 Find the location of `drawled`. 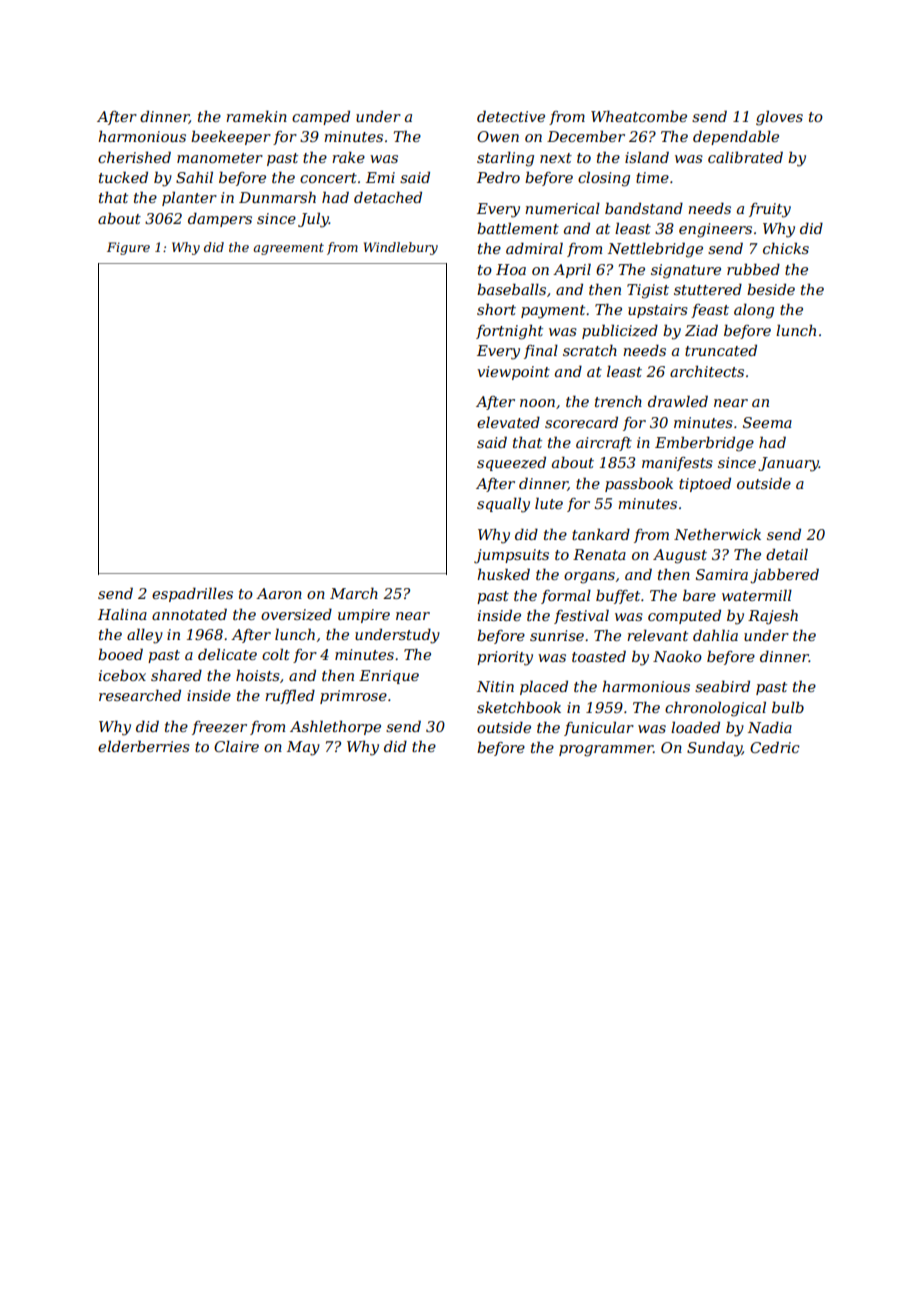

drawled is located at coordinates (678, 401).
